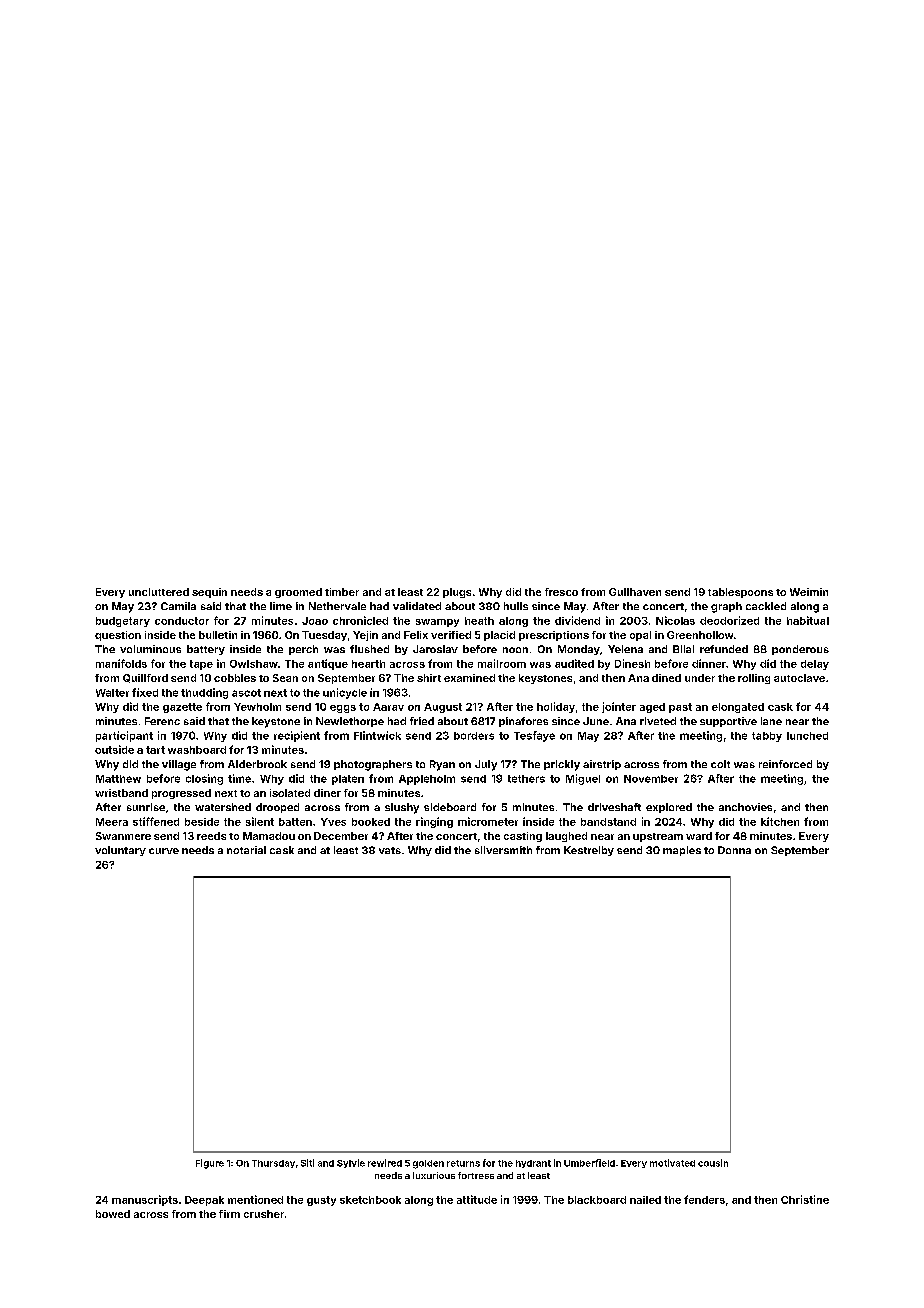 The width and height of the screenshot is (924, 1308). I want to click on hydrant, so click(533, 1164).
